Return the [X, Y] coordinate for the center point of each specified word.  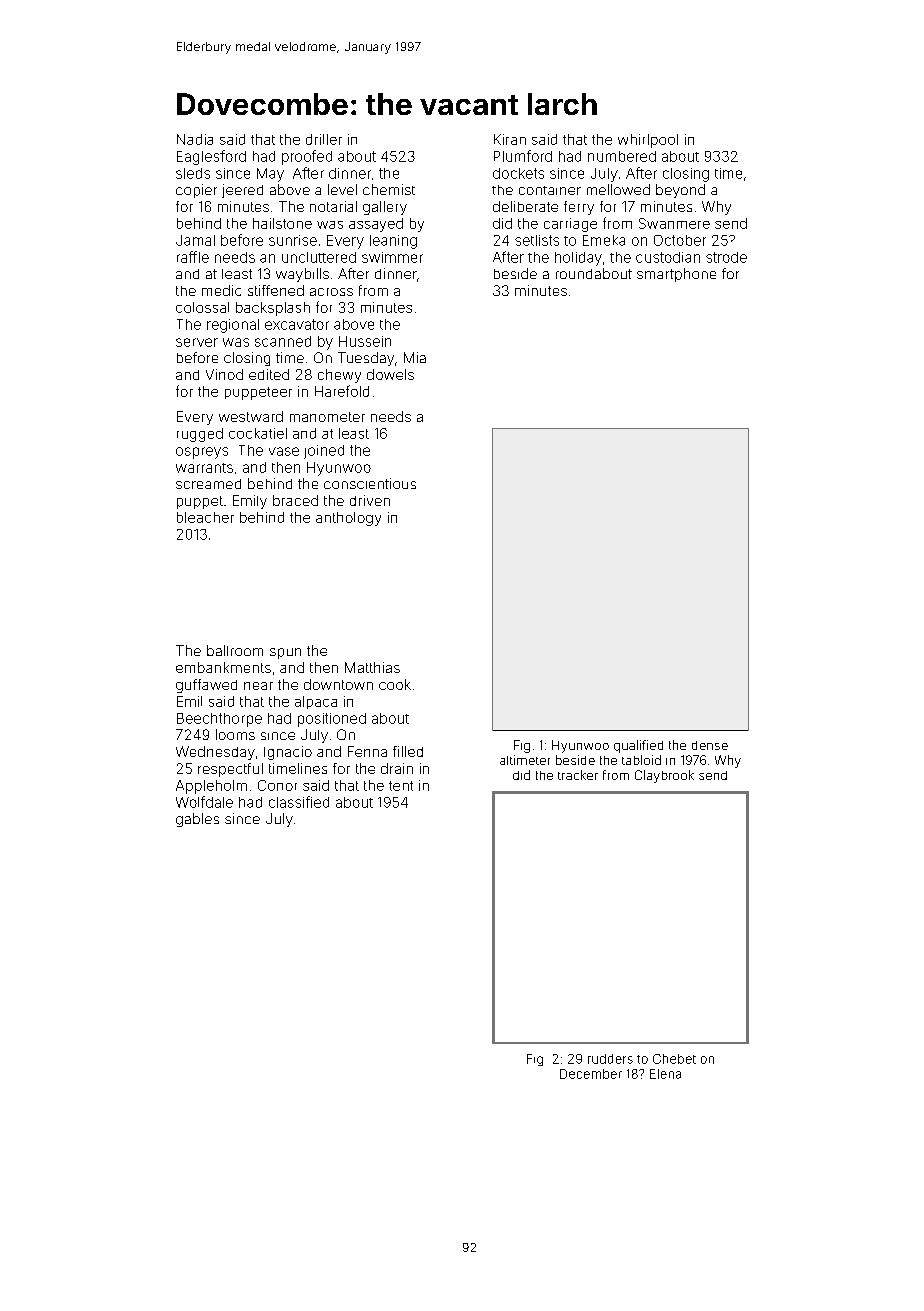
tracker [578, 775]
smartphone [676, 275]
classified [299, 802]
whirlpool [648, 141]
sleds [193, 173]
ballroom [235, 650]
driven [370, 500]
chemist [389, 189]
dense [710, 745]
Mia [415, 357]
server [197, 342]
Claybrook [664, 776]
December [591, 1074]
